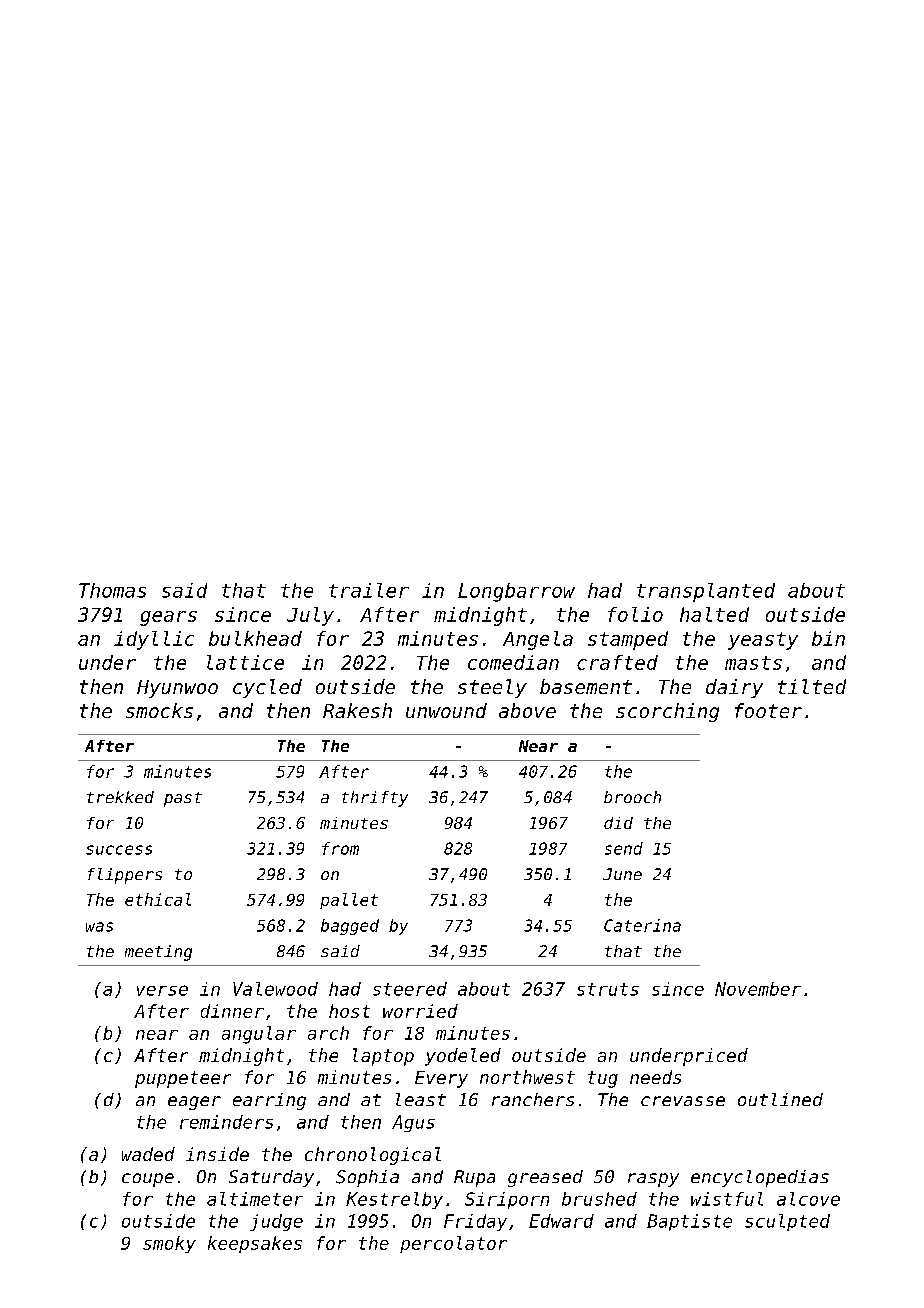  I want to click on trailer, so click(369, 590).
